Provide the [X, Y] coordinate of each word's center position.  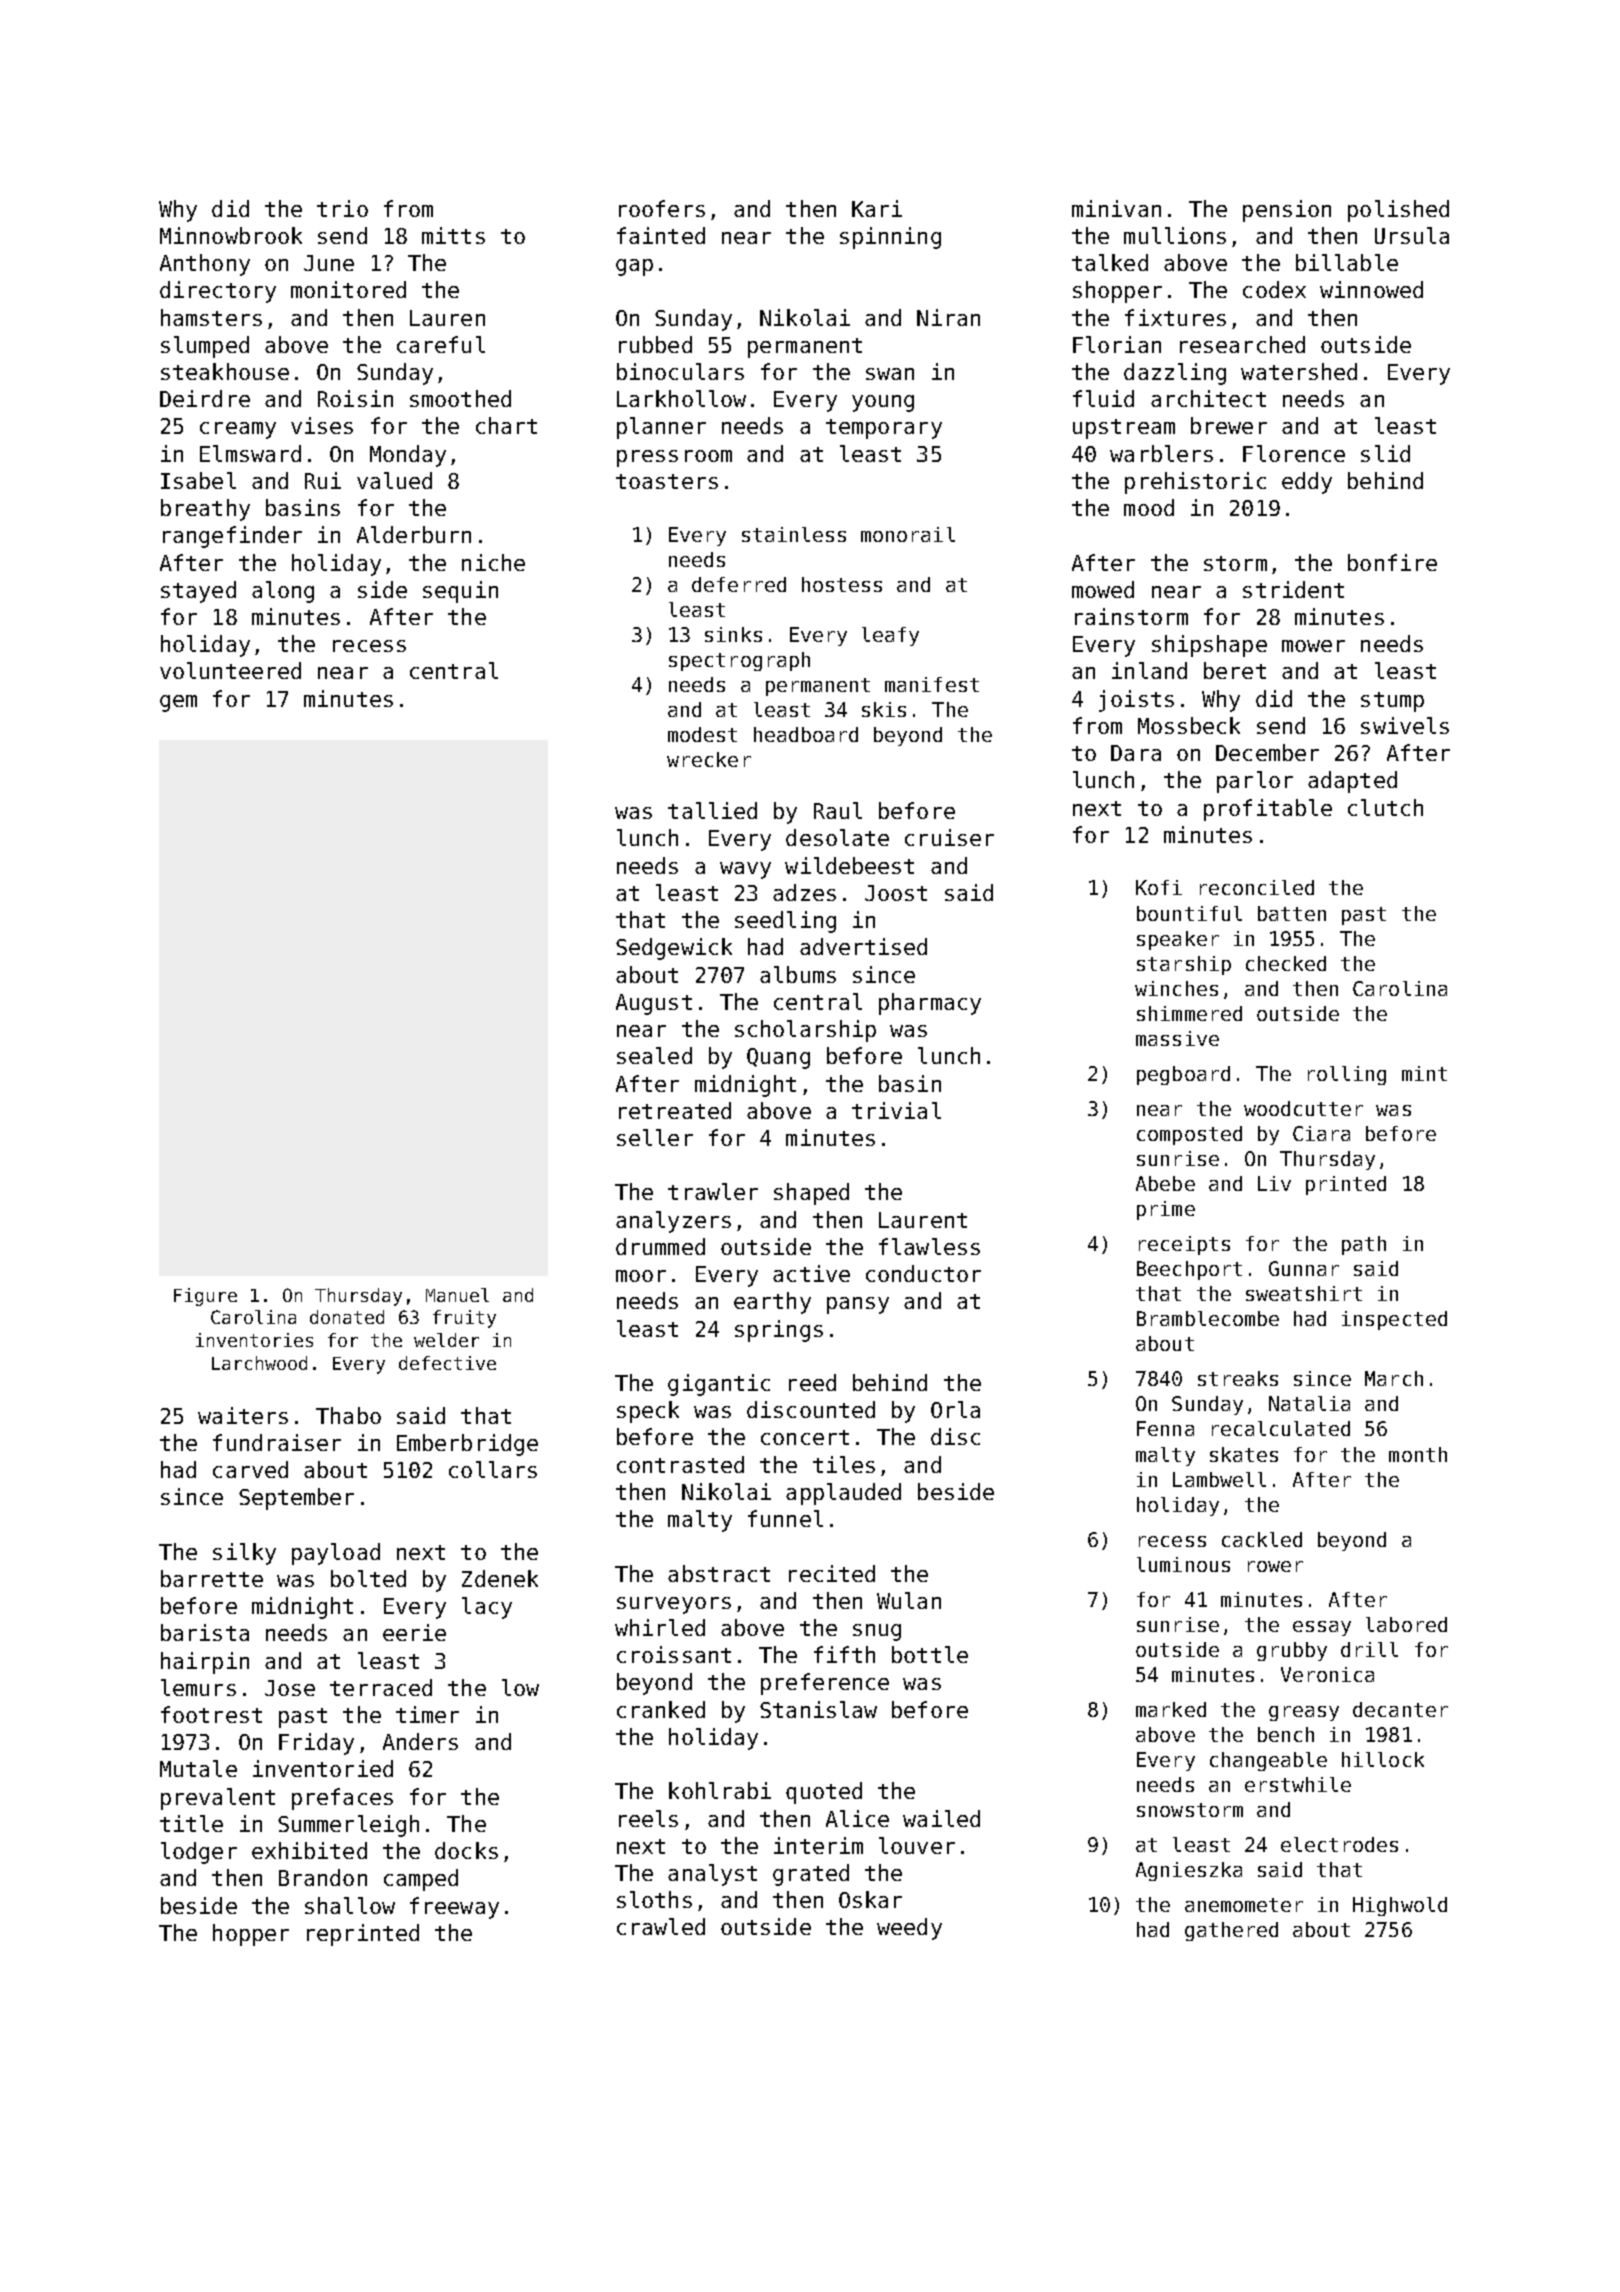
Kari [877, 208]
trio [342, 208]
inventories [254, 1340]
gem [178, 703]
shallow [350, 1905]
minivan [1116, 208]
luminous [1183, 1564]
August [654, 1004]
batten [1292, 913]
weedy [909, 1929]
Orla [955, 1409]
